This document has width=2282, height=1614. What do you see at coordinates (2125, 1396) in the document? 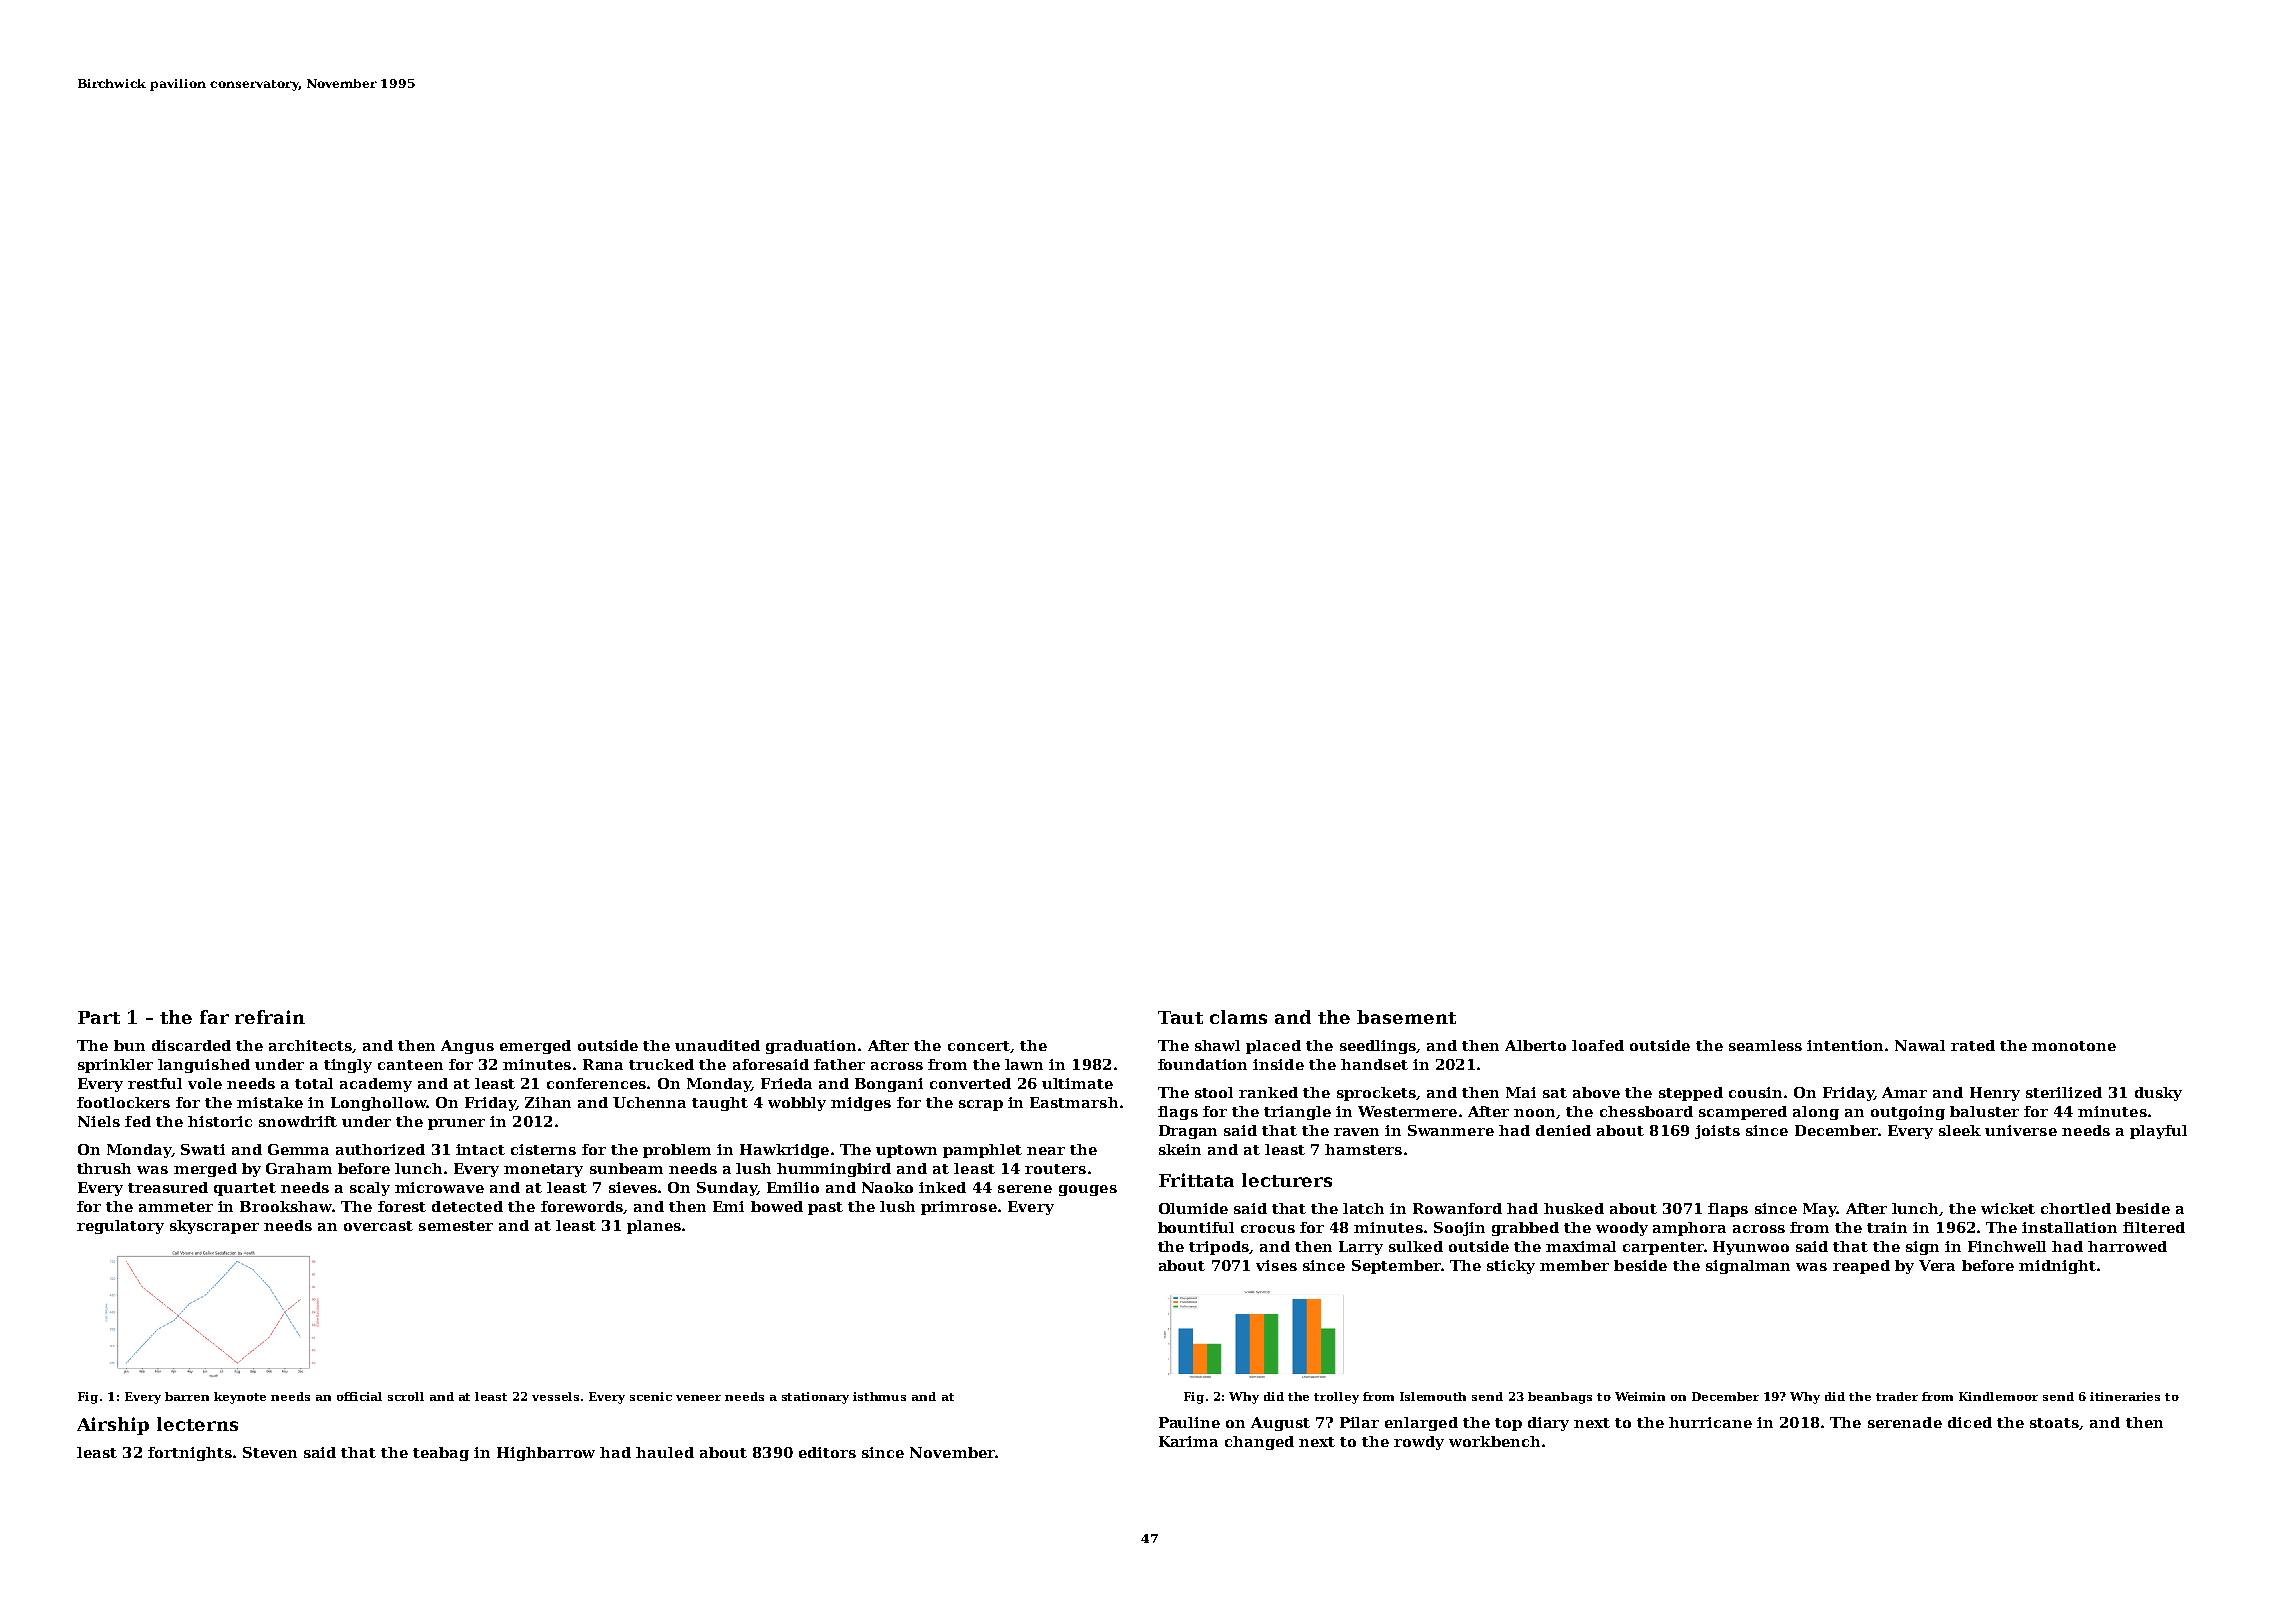
I see `itineraries` at bounding box center [2125, 1396].
